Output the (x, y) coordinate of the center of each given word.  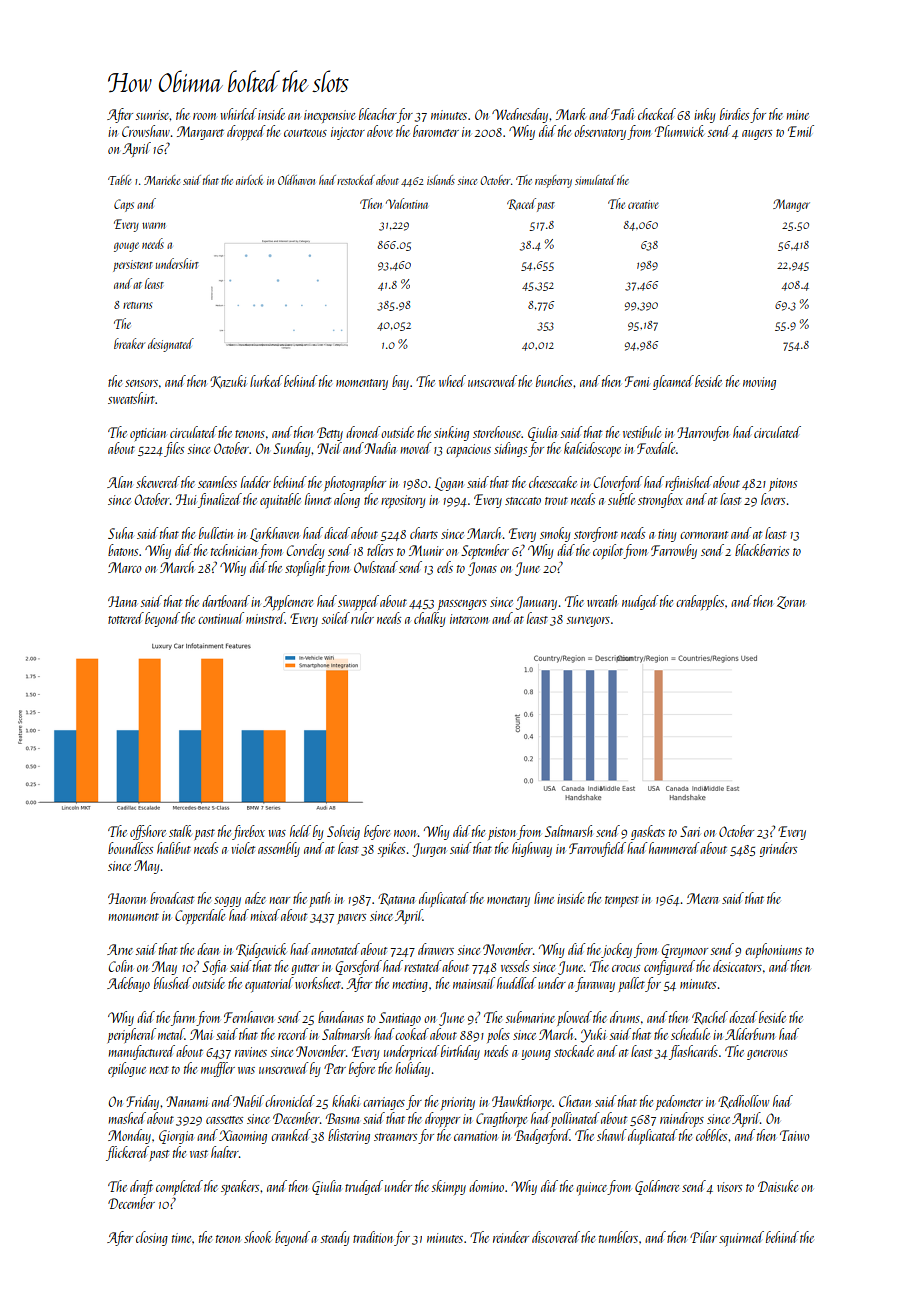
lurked (266, 381)
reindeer (511, 1237)
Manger (791, 205)
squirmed (741, 1239)
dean (208, 949)
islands (441, 180)
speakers (240, 1187)
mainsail (474, 983)
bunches (554, 381)
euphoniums (773, 950)
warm (154, 225)
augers (757, 135)
